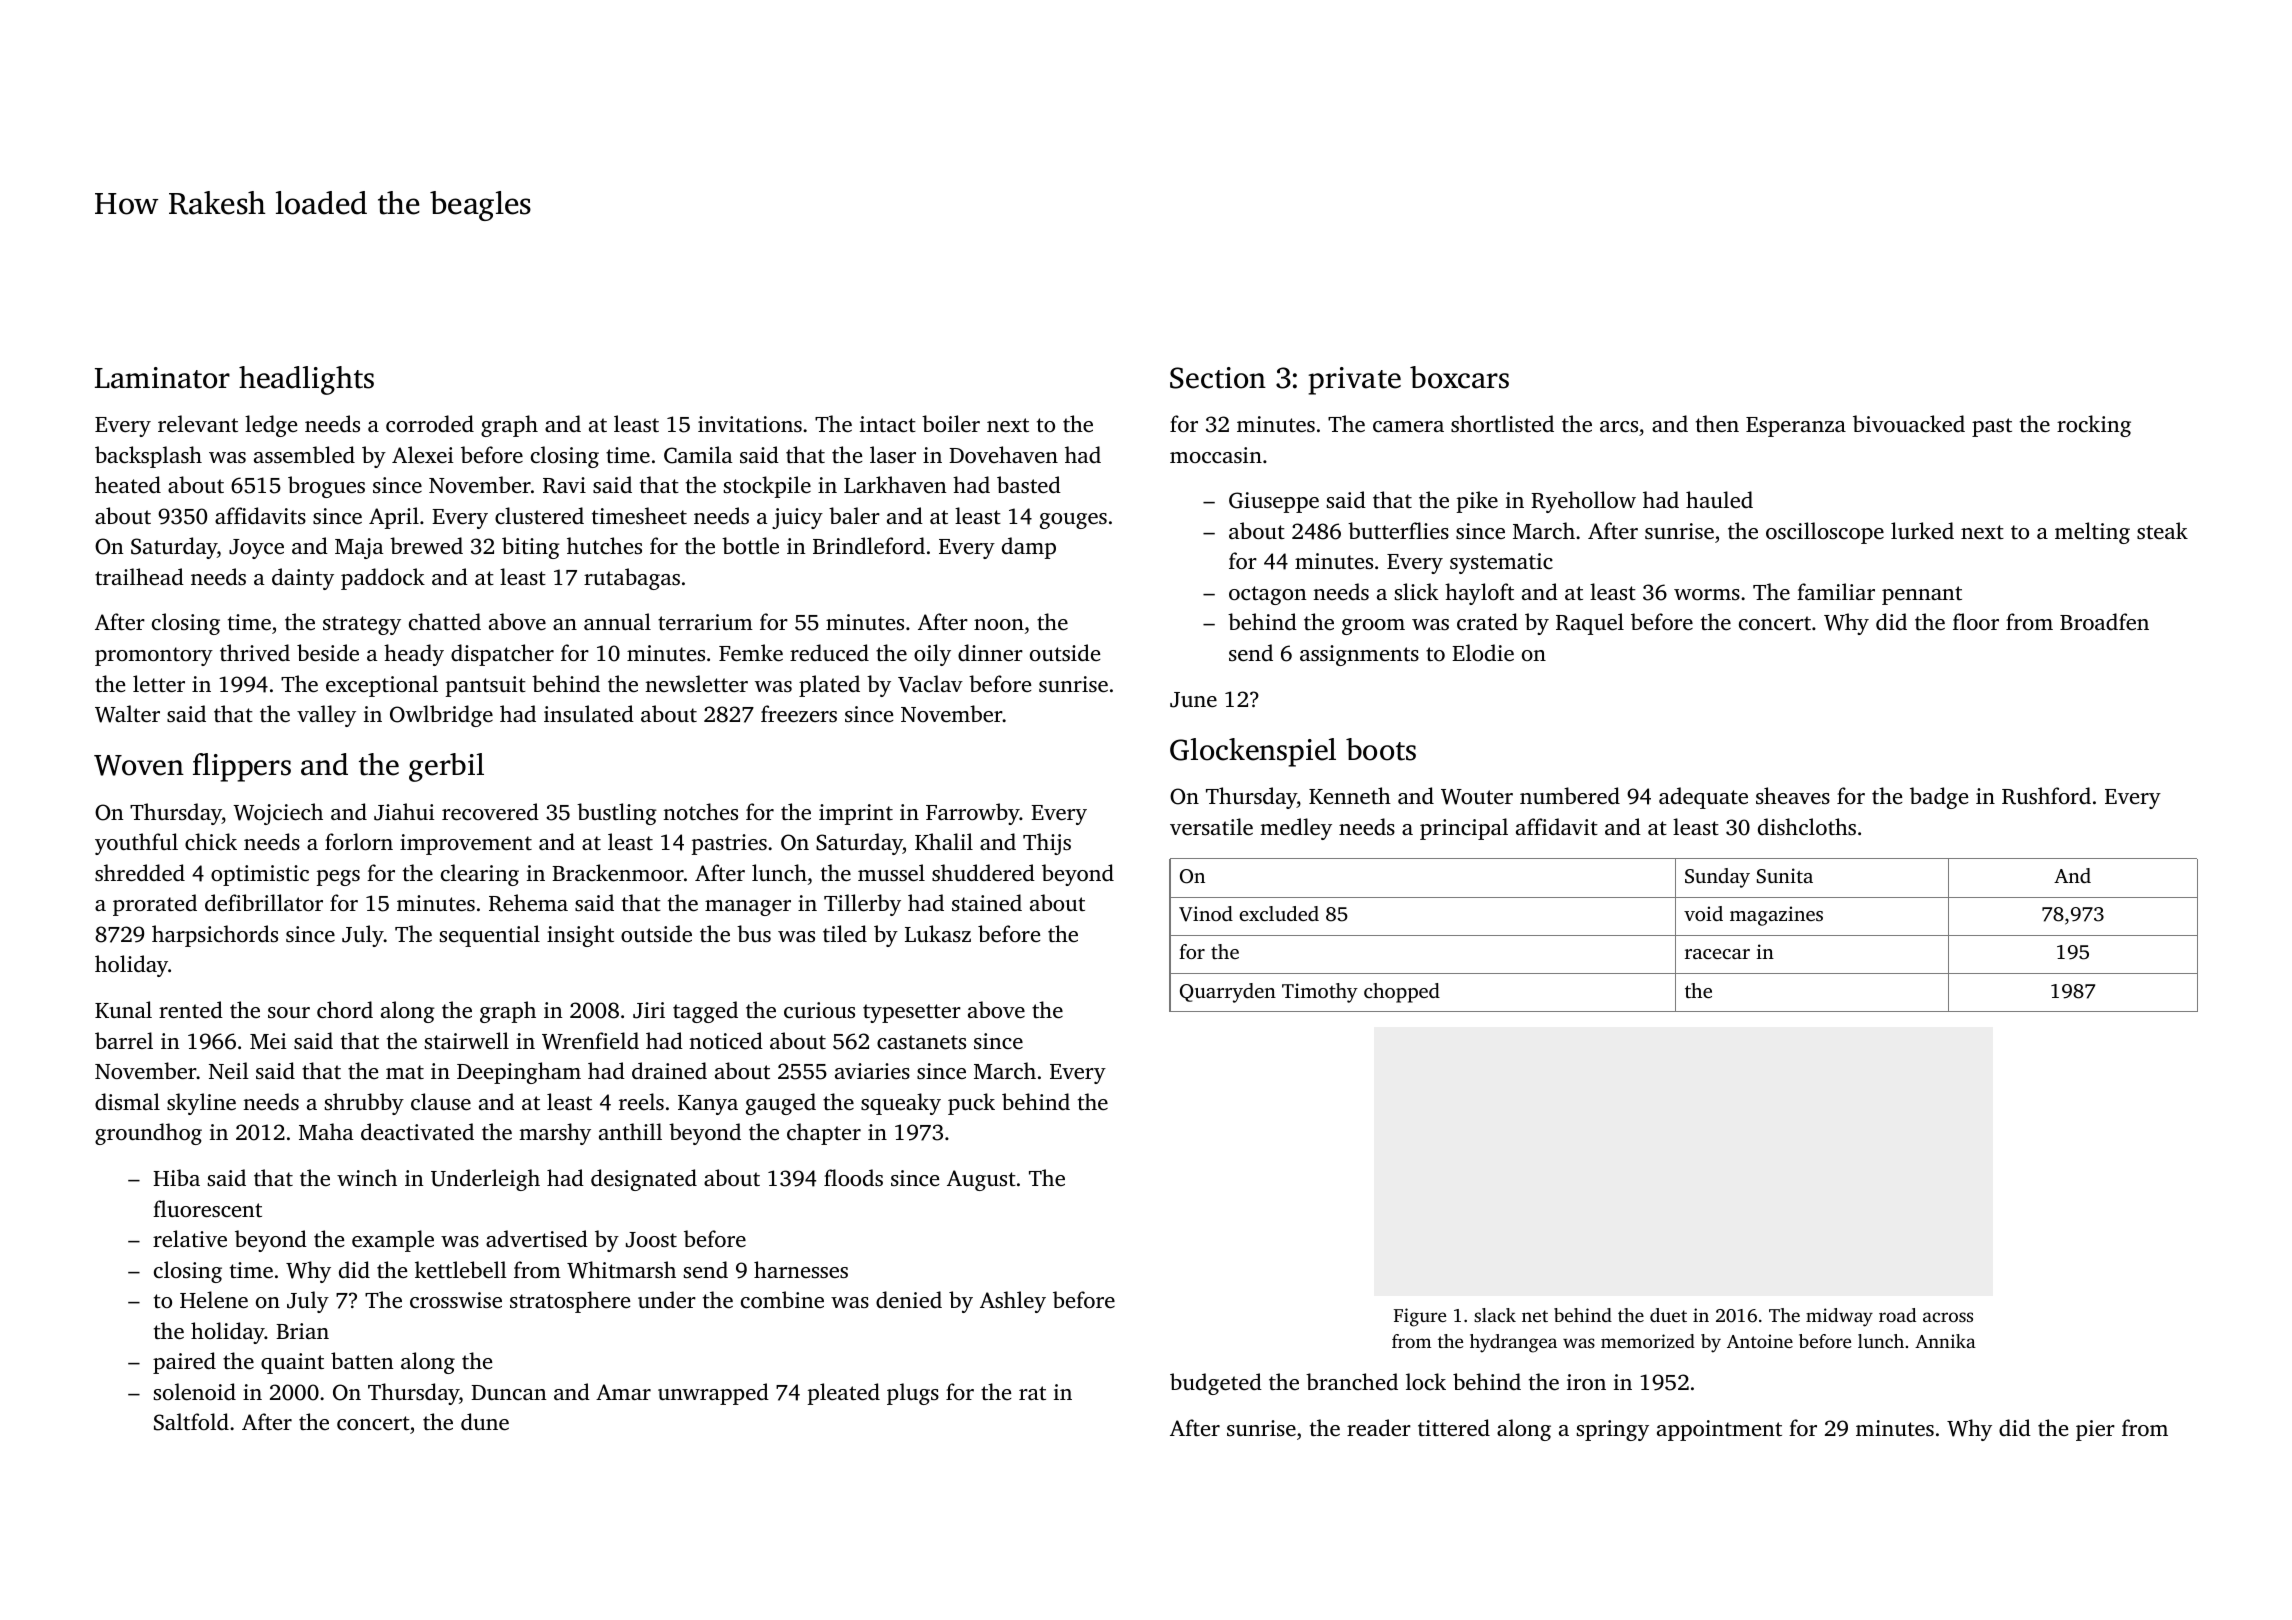 The height and width of the screenshot is (1620, 2292). Describe the element at coordinates (2094, 426) in the screenshot. I see `rocking` at that location.
